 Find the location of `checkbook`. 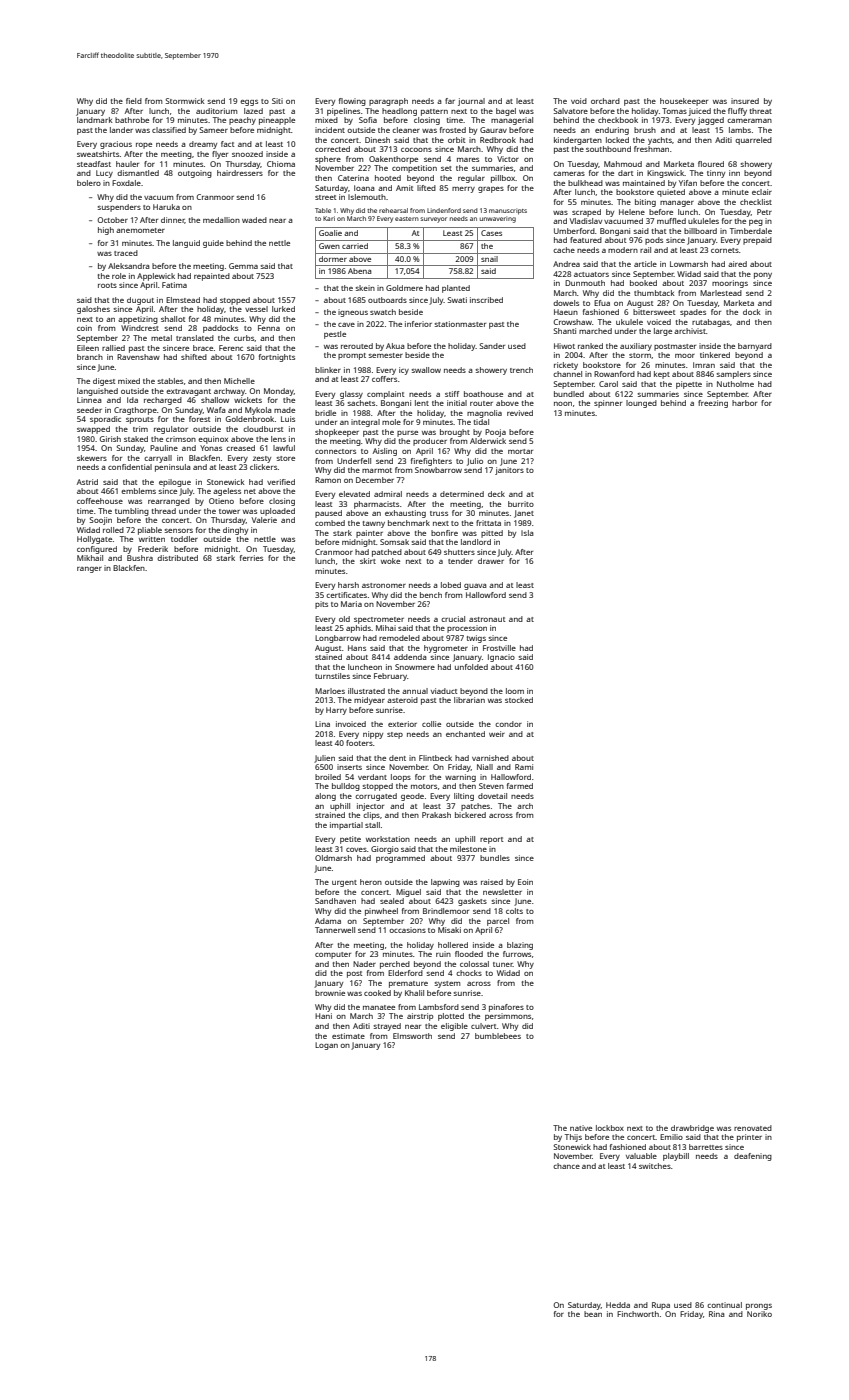

checkbook is located at coordinates (618, 120).
